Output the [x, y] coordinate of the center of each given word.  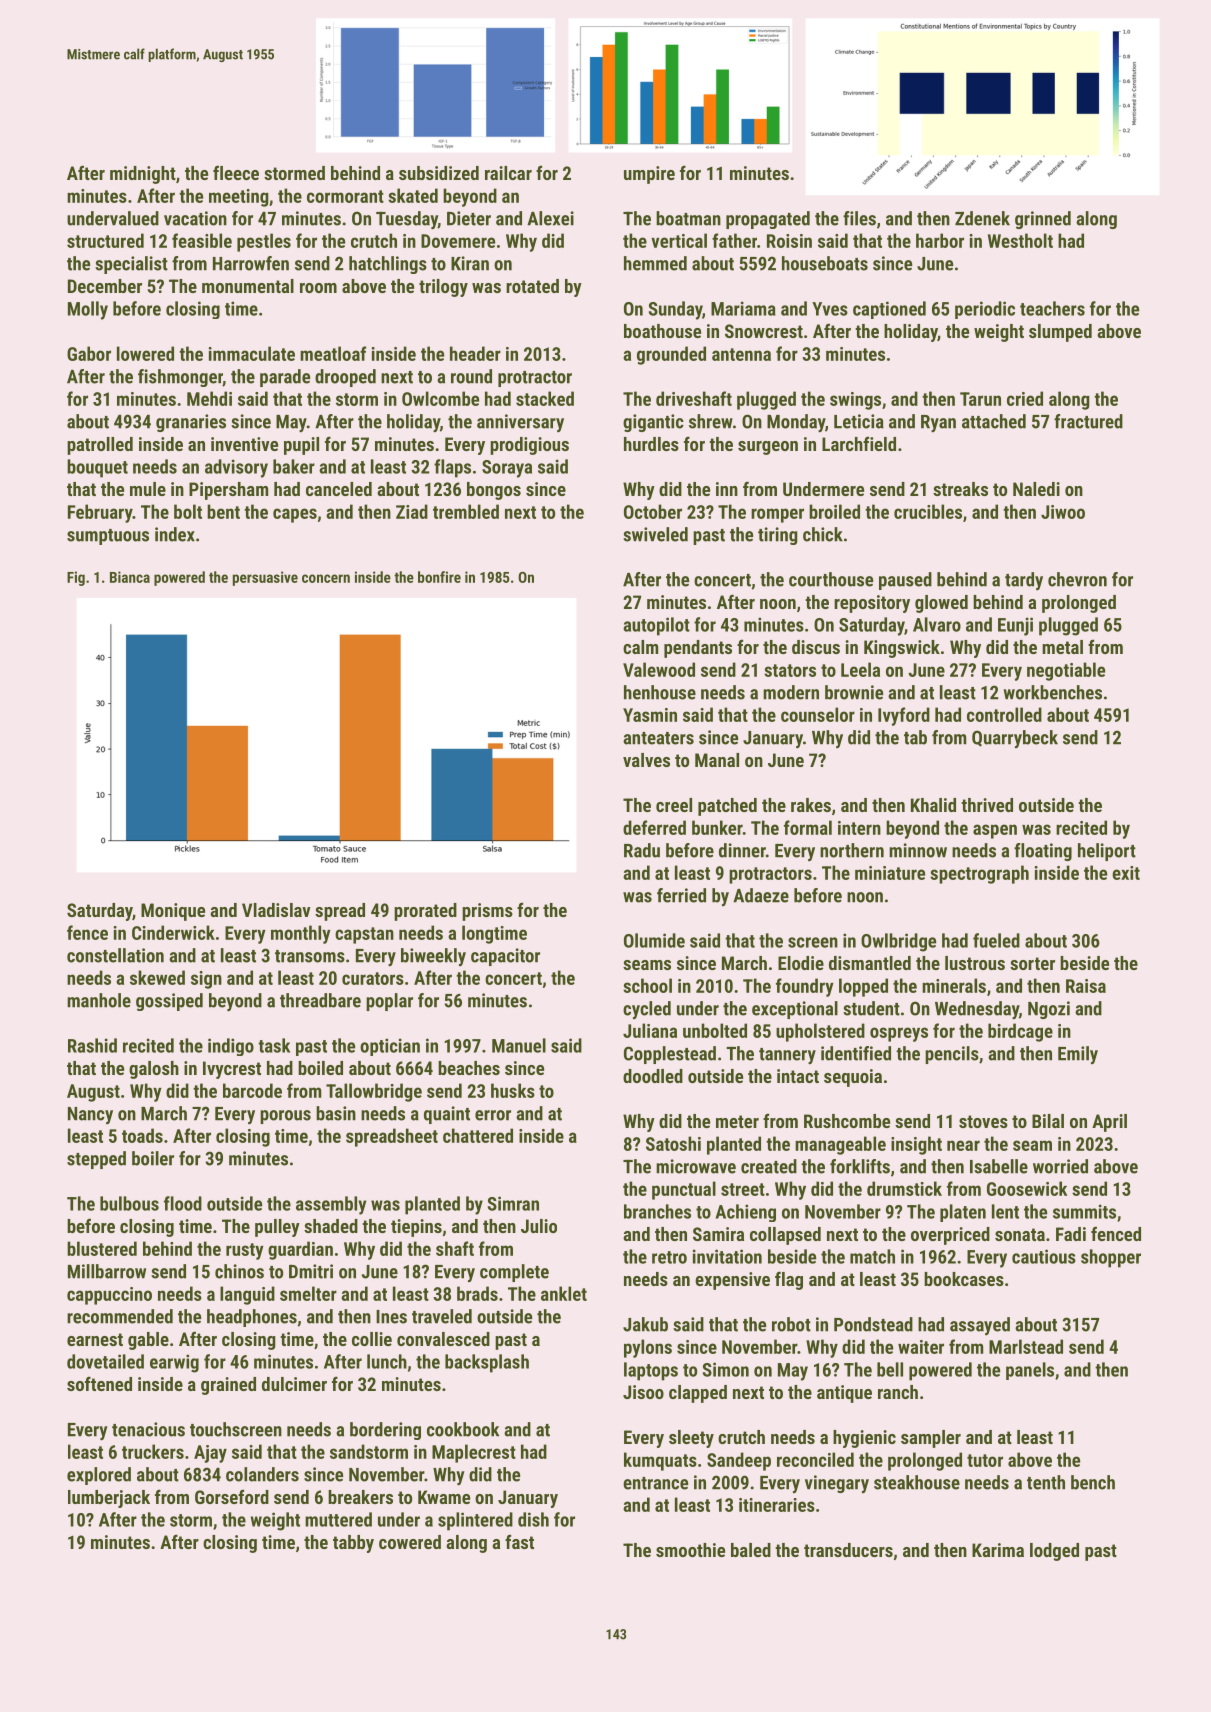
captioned [889, 310]
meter [737, 1121]
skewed [157, 977]
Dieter [469, 218]
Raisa [1086, 986]
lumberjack [109, 1499]
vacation [195, 218]
